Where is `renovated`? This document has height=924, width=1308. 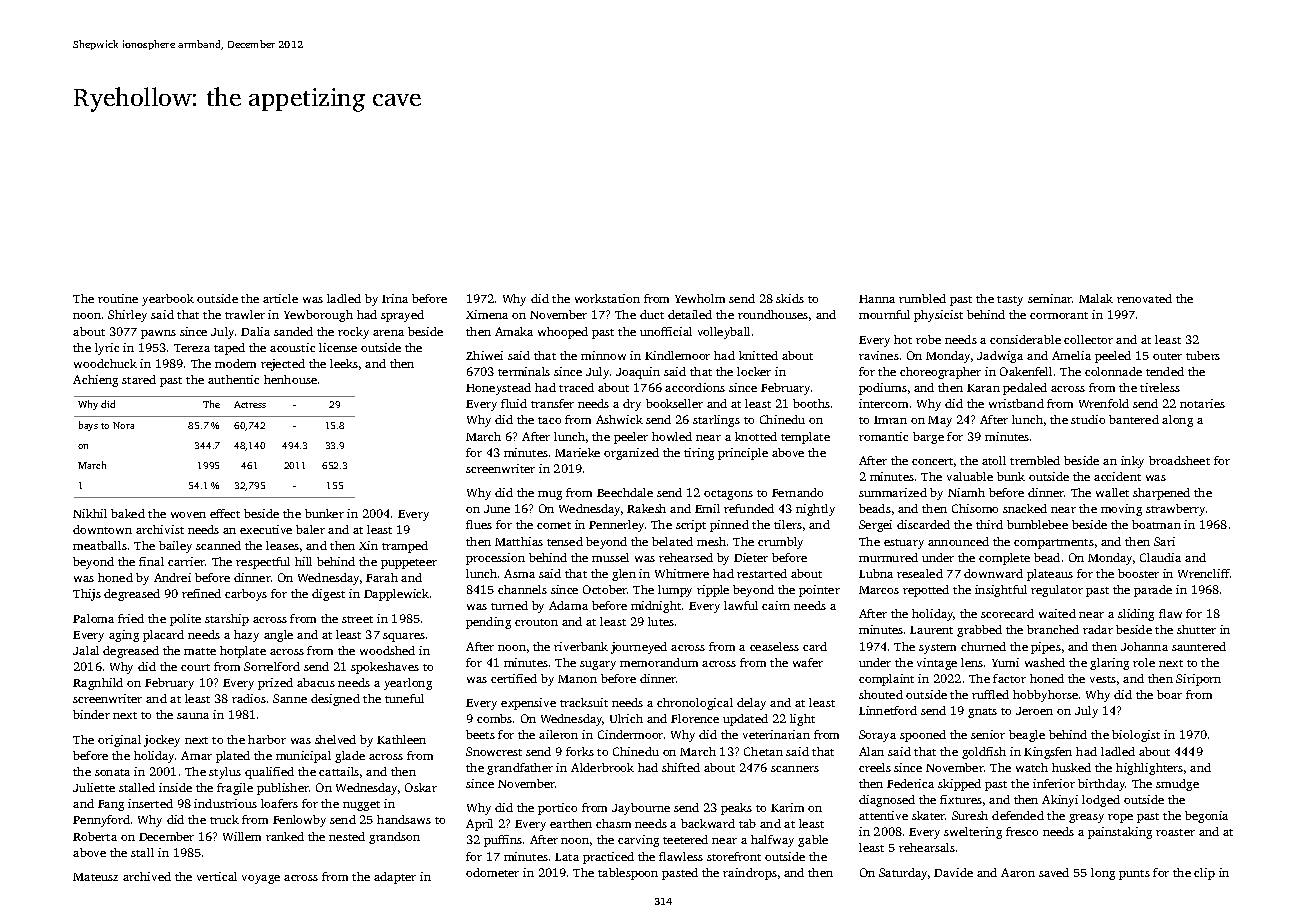
renovated is located at coordinates (1144, 298).
